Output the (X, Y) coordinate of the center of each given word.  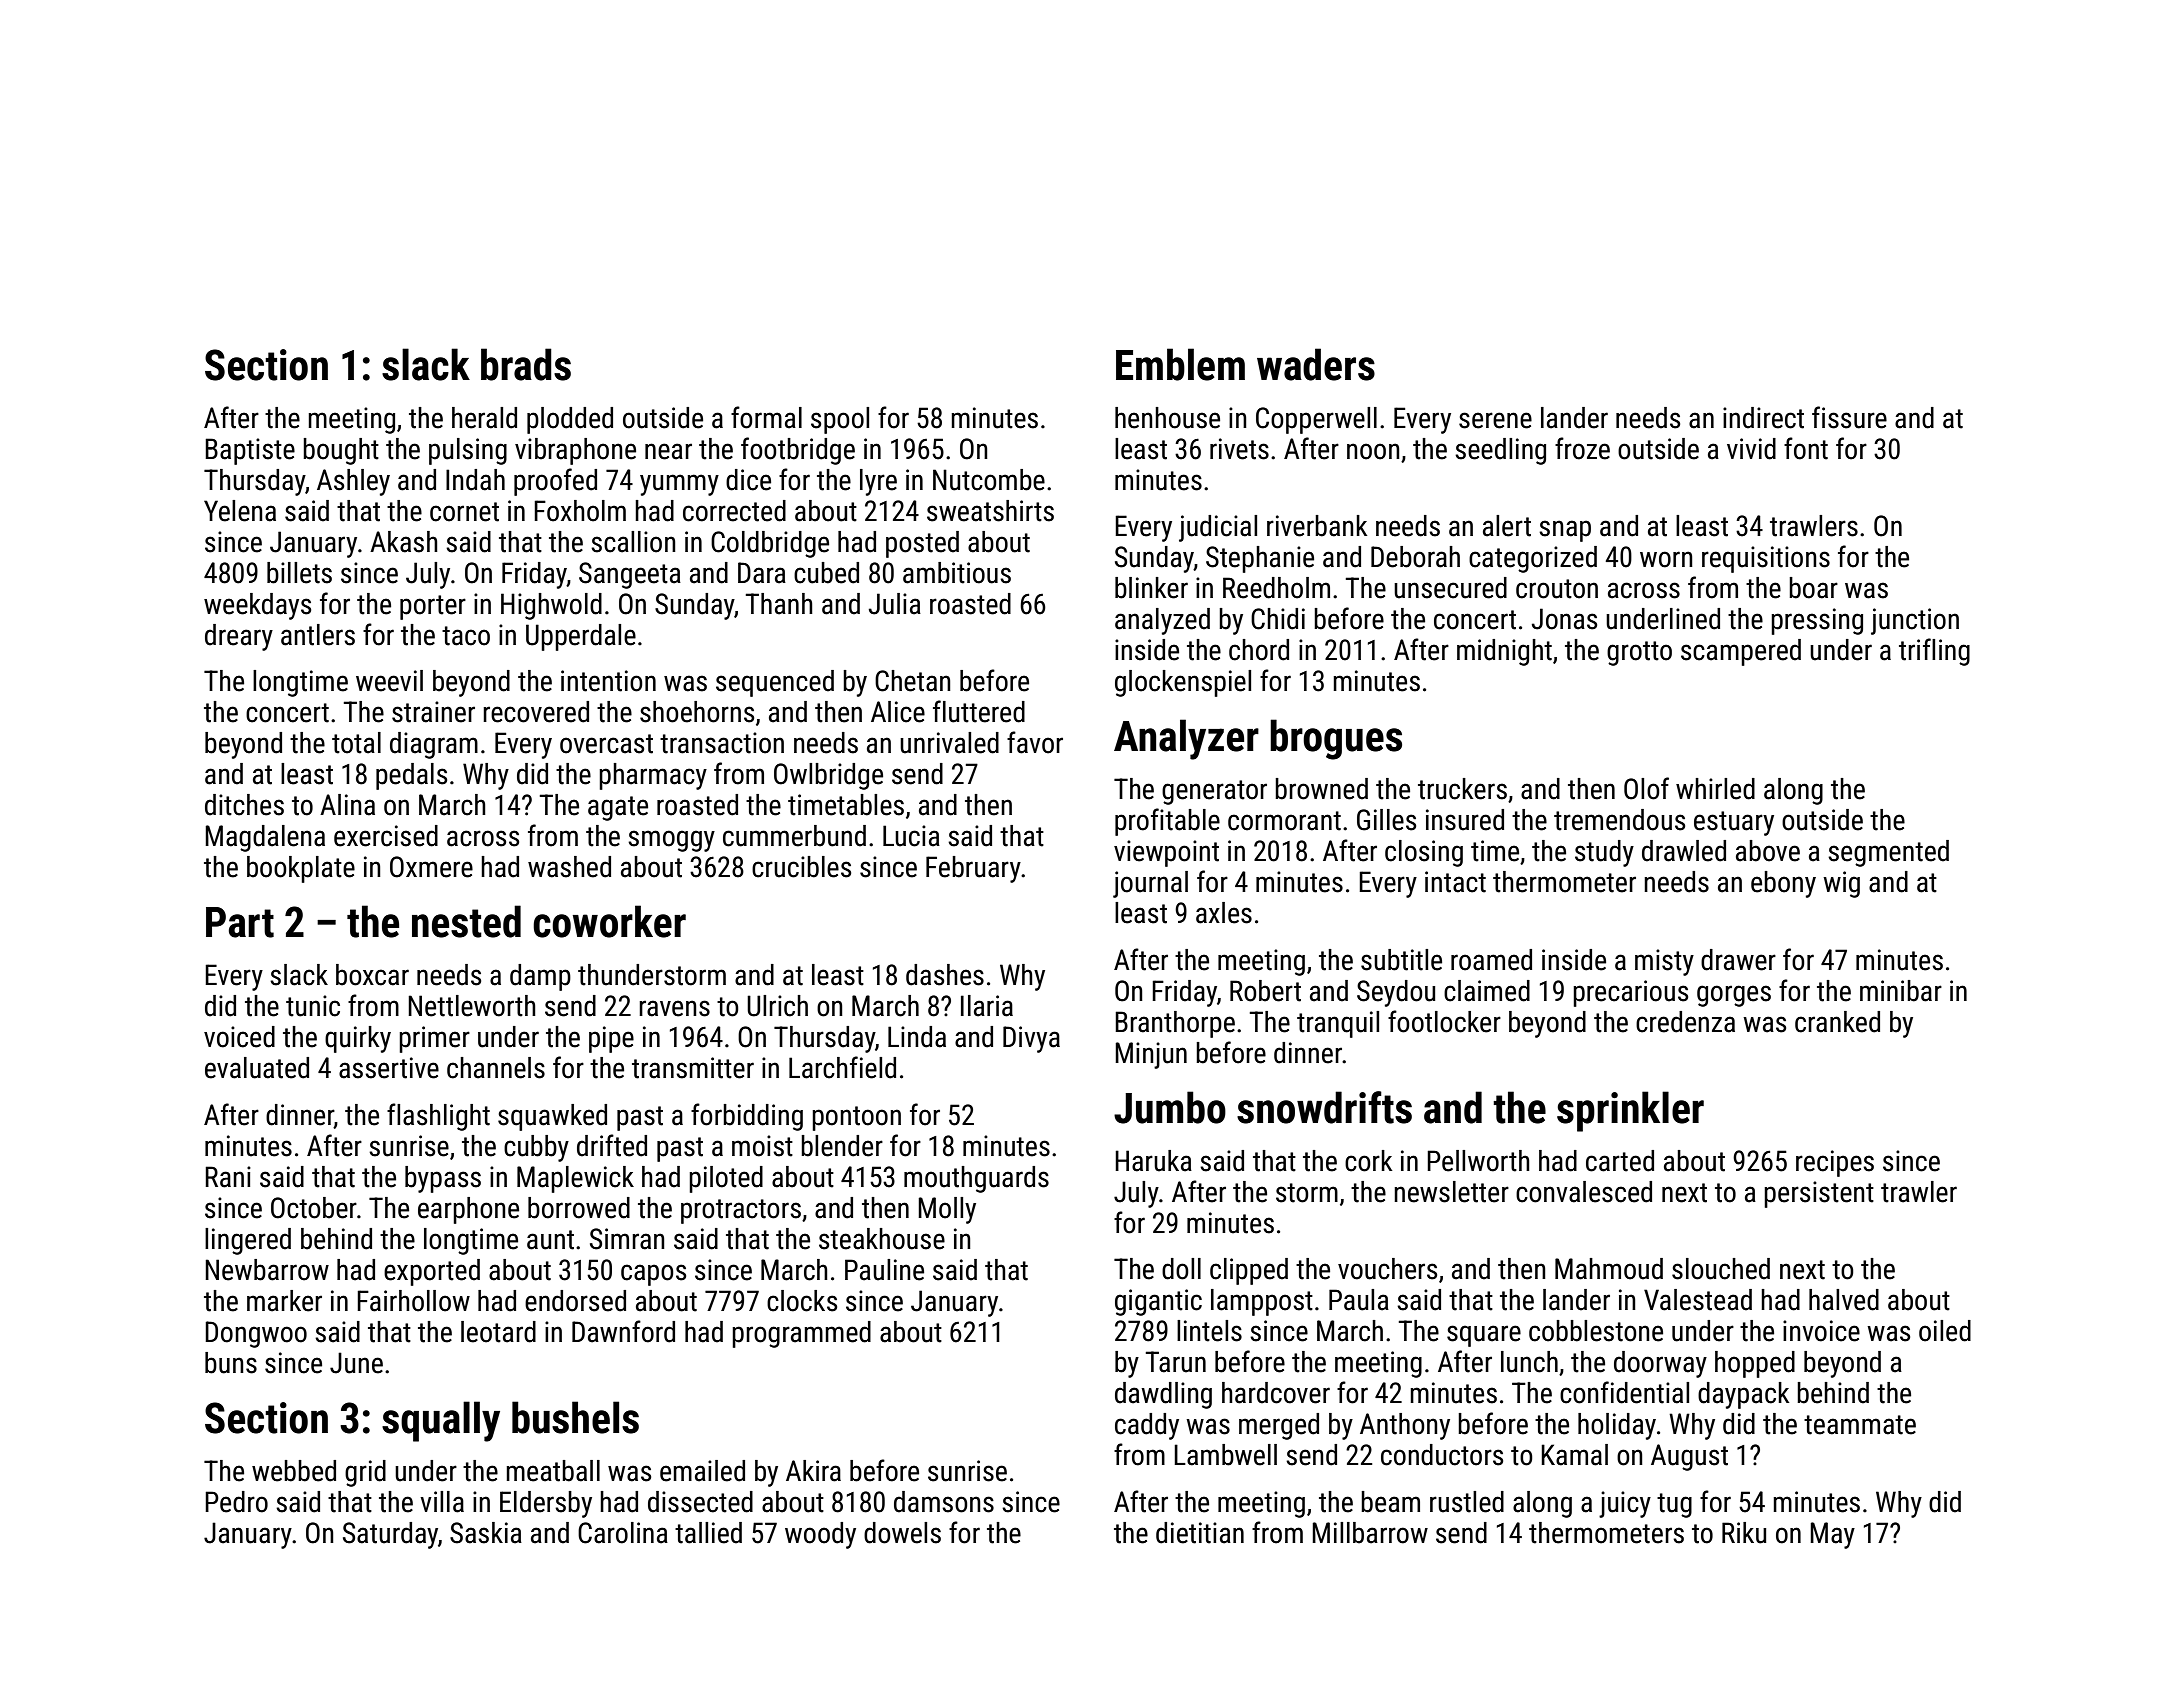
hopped (1755, 1364)
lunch (1529, 1362)
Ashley (353, 482)
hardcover (1276, 1393)
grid (365, 1473)
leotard (498, 1332)
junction (1915, 621)
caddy (1147, 1426)
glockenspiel (1183, 683)
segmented (1888, 853)
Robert (1265, 991)
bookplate (301, 869)
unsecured (1450, 588)
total (356, 743)
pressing (1817, 621)
